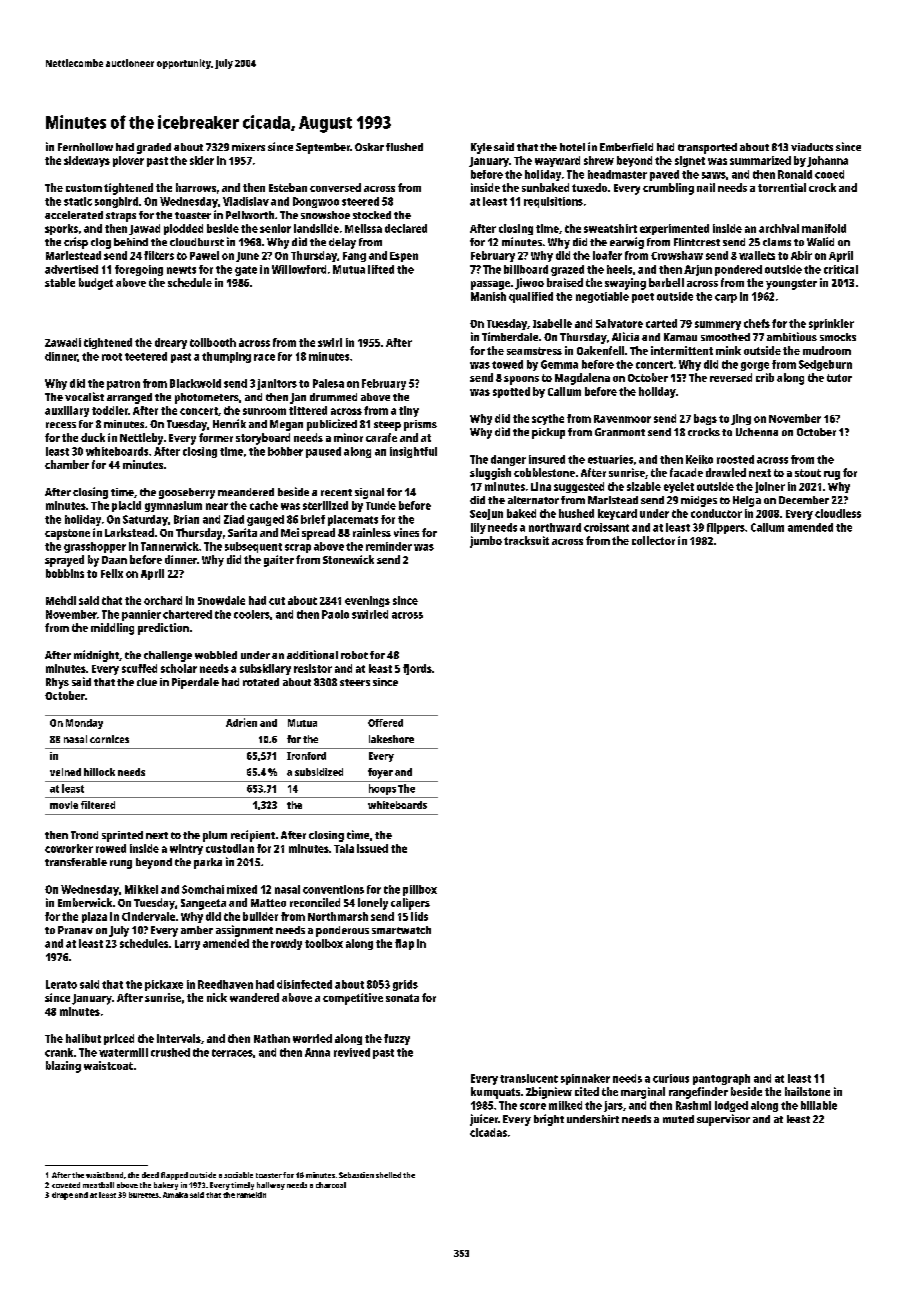 The image size is (908, 1316). I want to click on juicer, so click(484, 1120).
